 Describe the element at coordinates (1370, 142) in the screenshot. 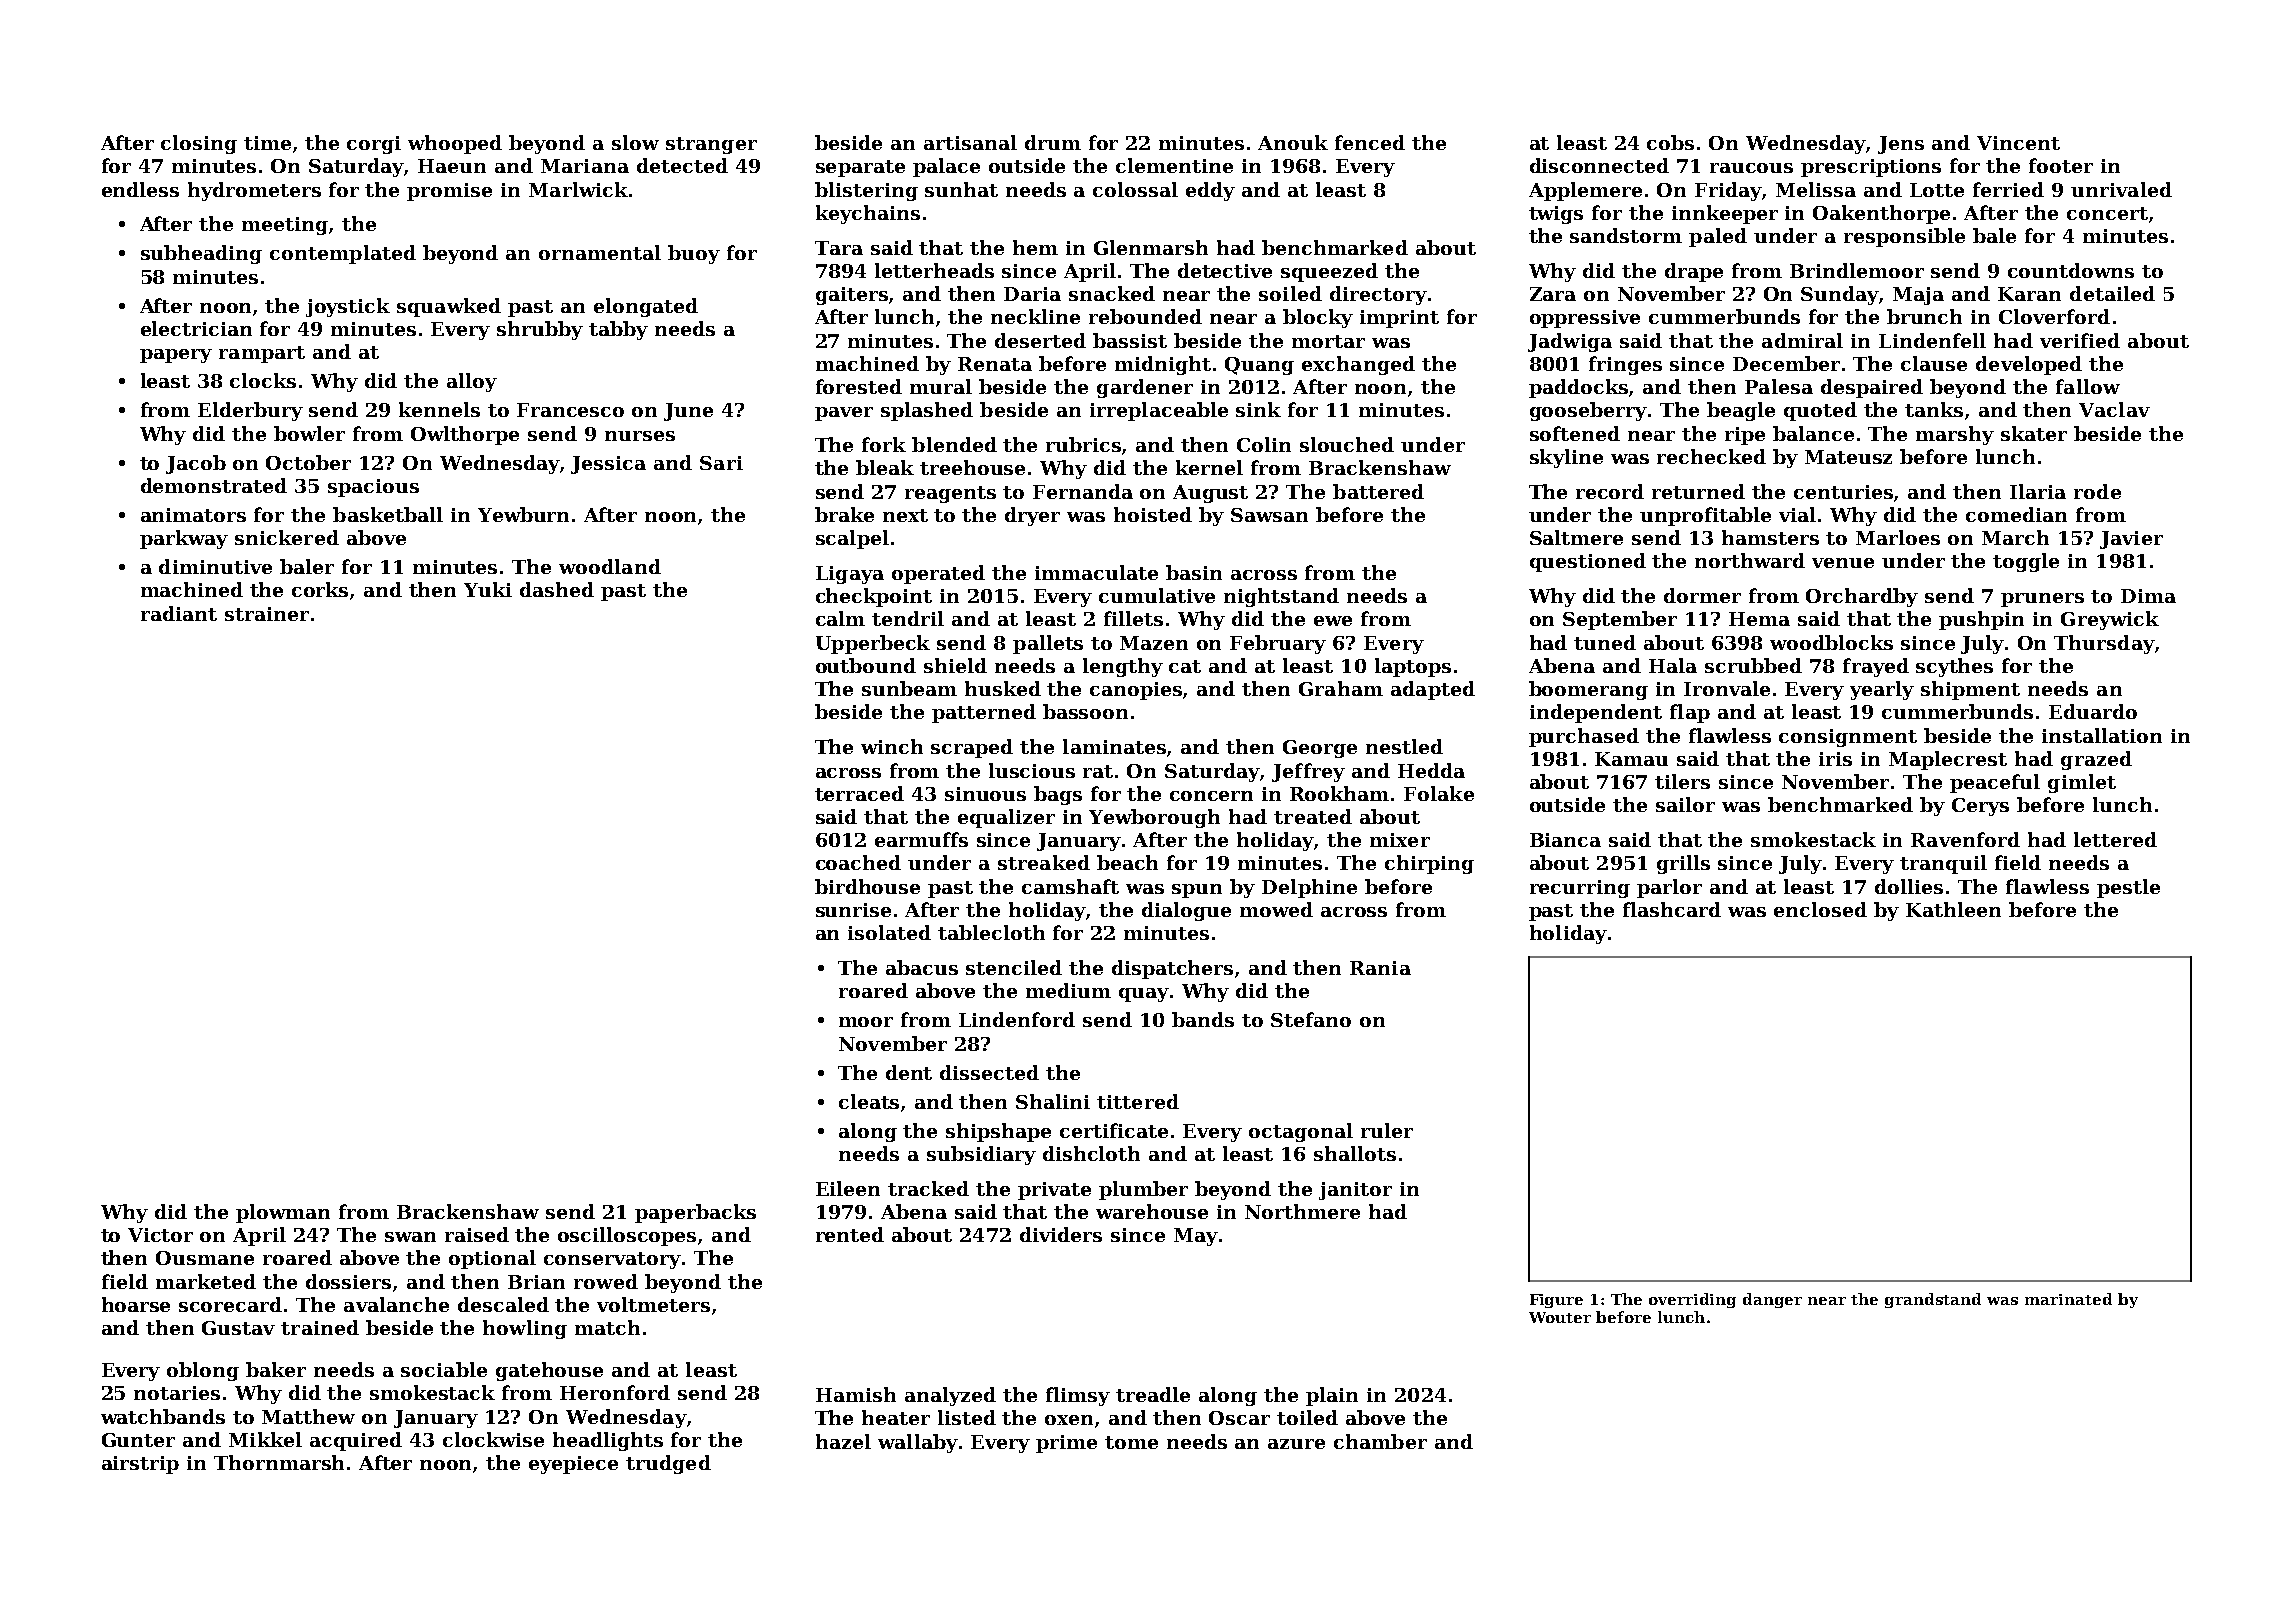

I see `fenced` at that location.
